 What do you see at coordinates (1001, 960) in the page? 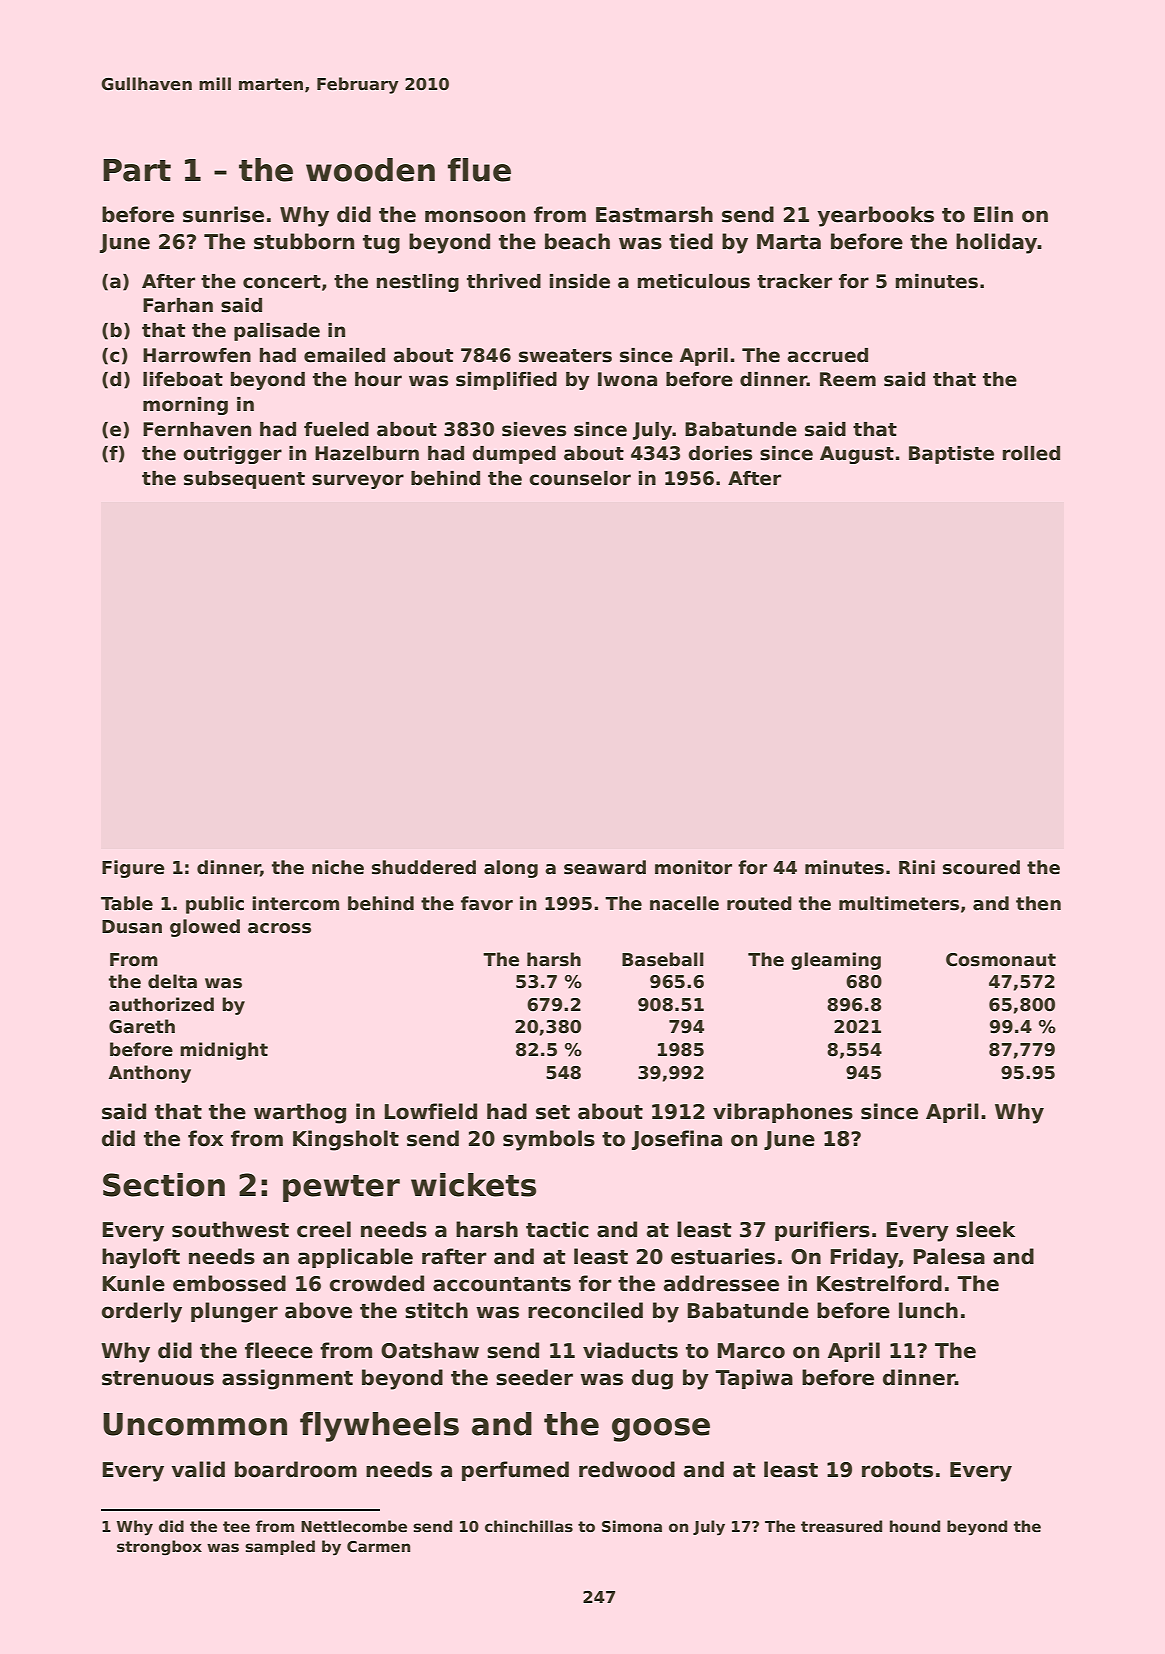
I see `Cosmonaut` at bounding box center [1001, 960].
